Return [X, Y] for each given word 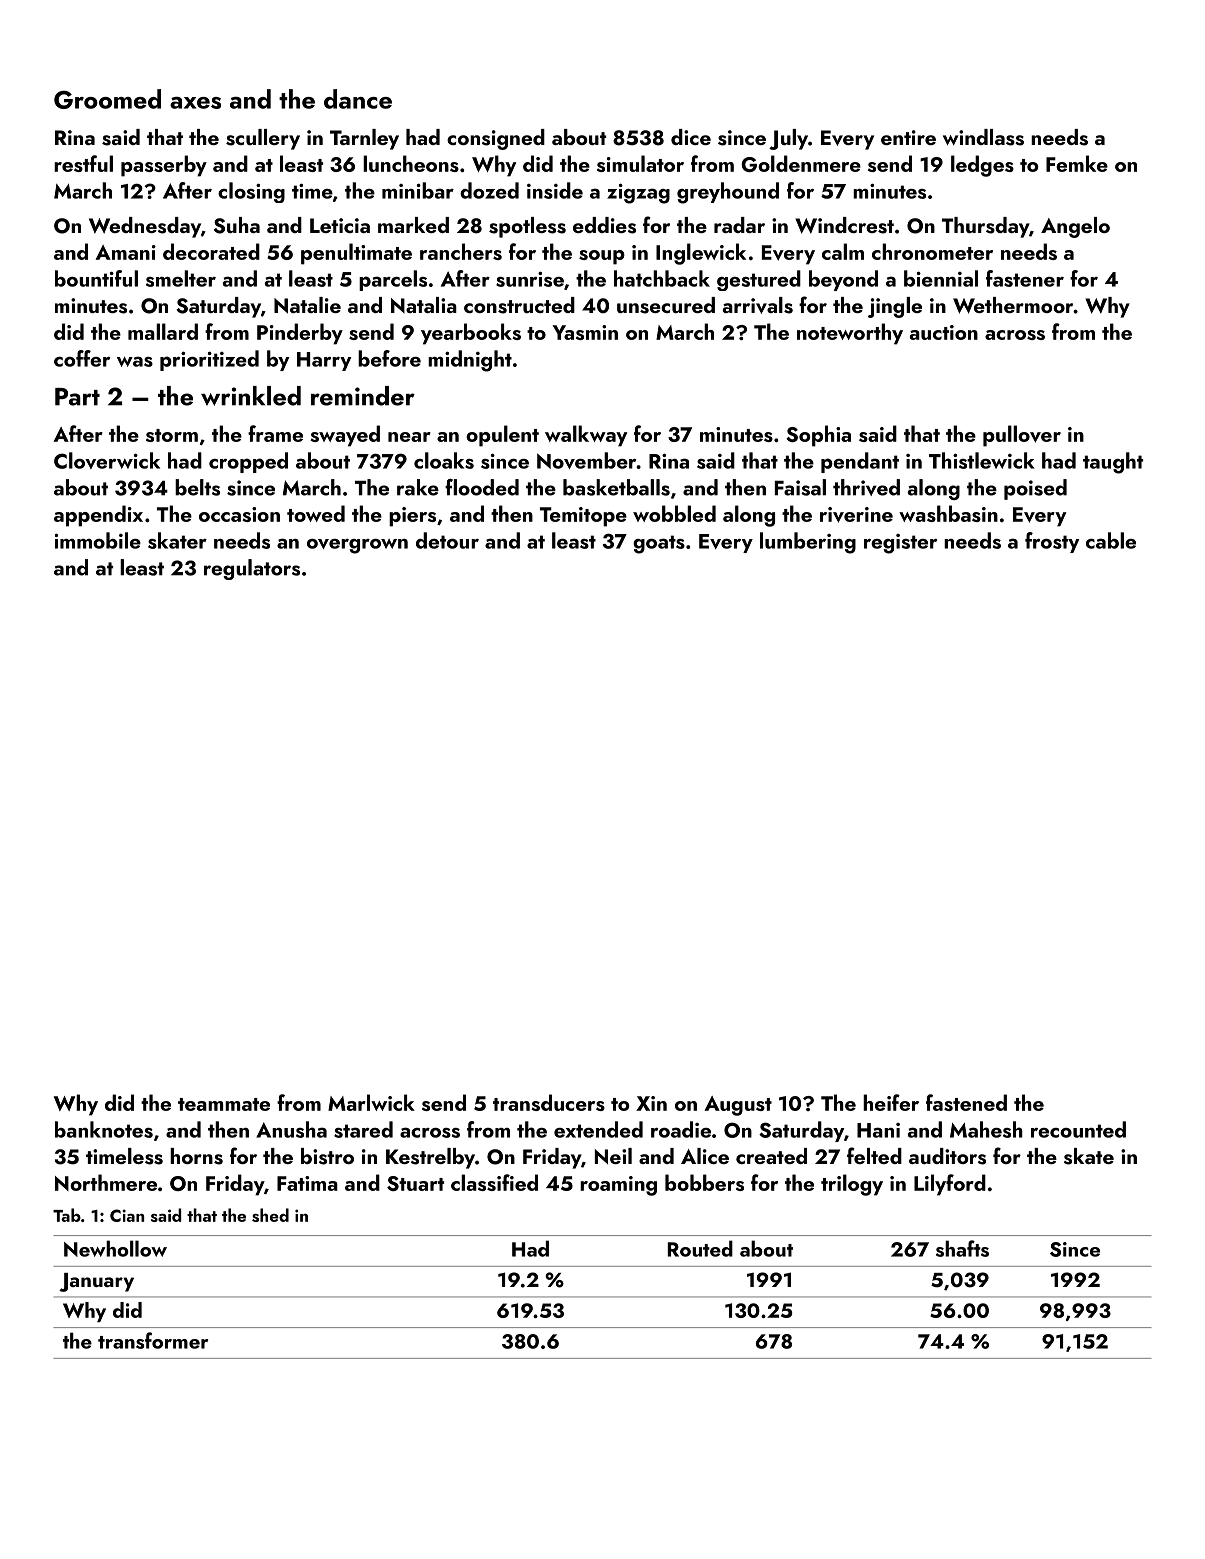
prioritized [209, 360]
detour [447, 540]
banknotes [104, 1129]
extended [598, 1129]
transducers [549, 1102]
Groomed [107, 99]
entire [908, 137]
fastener [1025, 278]
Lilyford [950, 1185]
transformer [153, 1340]
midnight [470, 361]
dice [691, 137]
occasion [239, 514]
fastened [966, 1102]
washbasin [948, 513]
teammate [224, 1104]
